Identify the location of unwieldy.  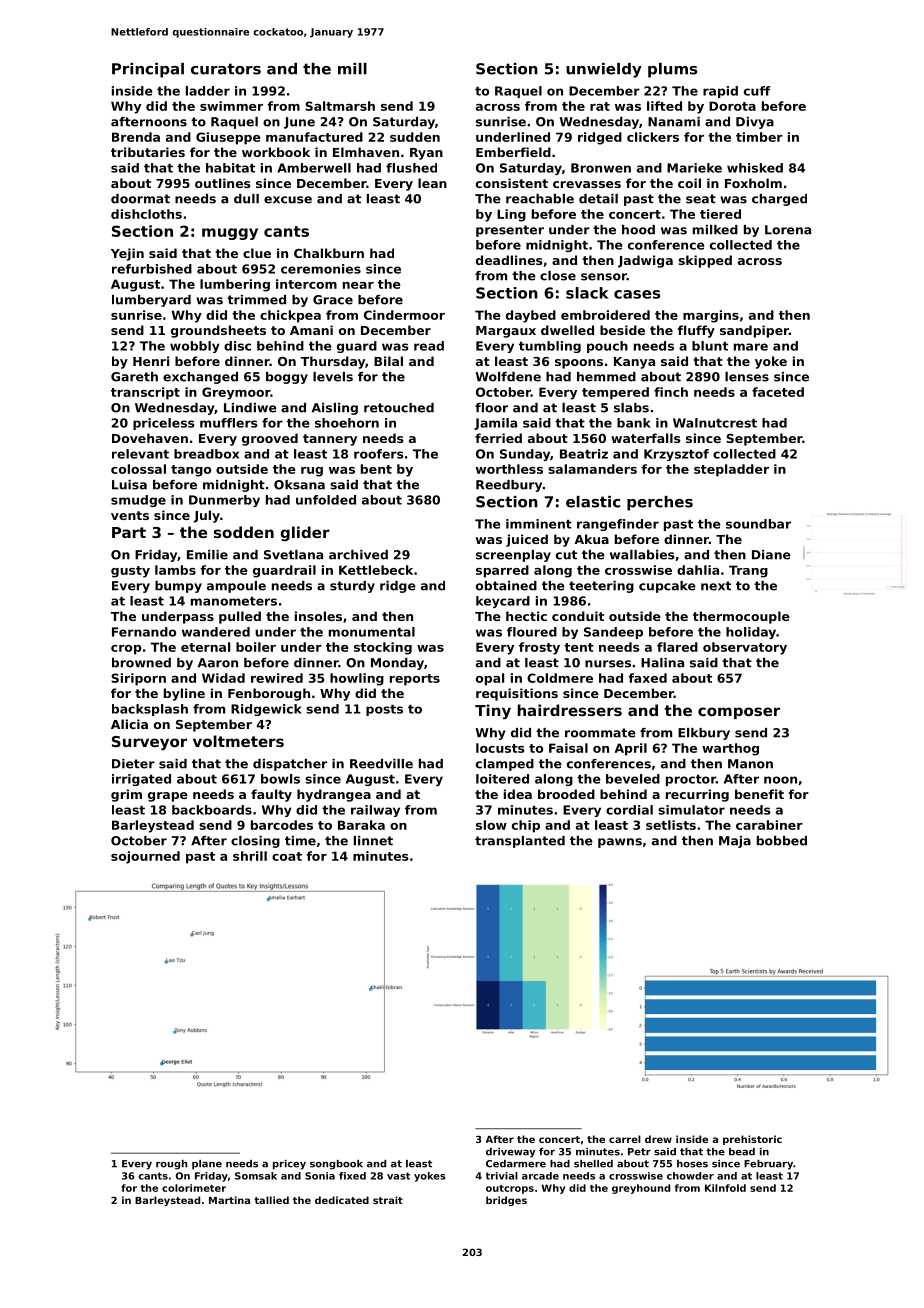
(604, 70).
